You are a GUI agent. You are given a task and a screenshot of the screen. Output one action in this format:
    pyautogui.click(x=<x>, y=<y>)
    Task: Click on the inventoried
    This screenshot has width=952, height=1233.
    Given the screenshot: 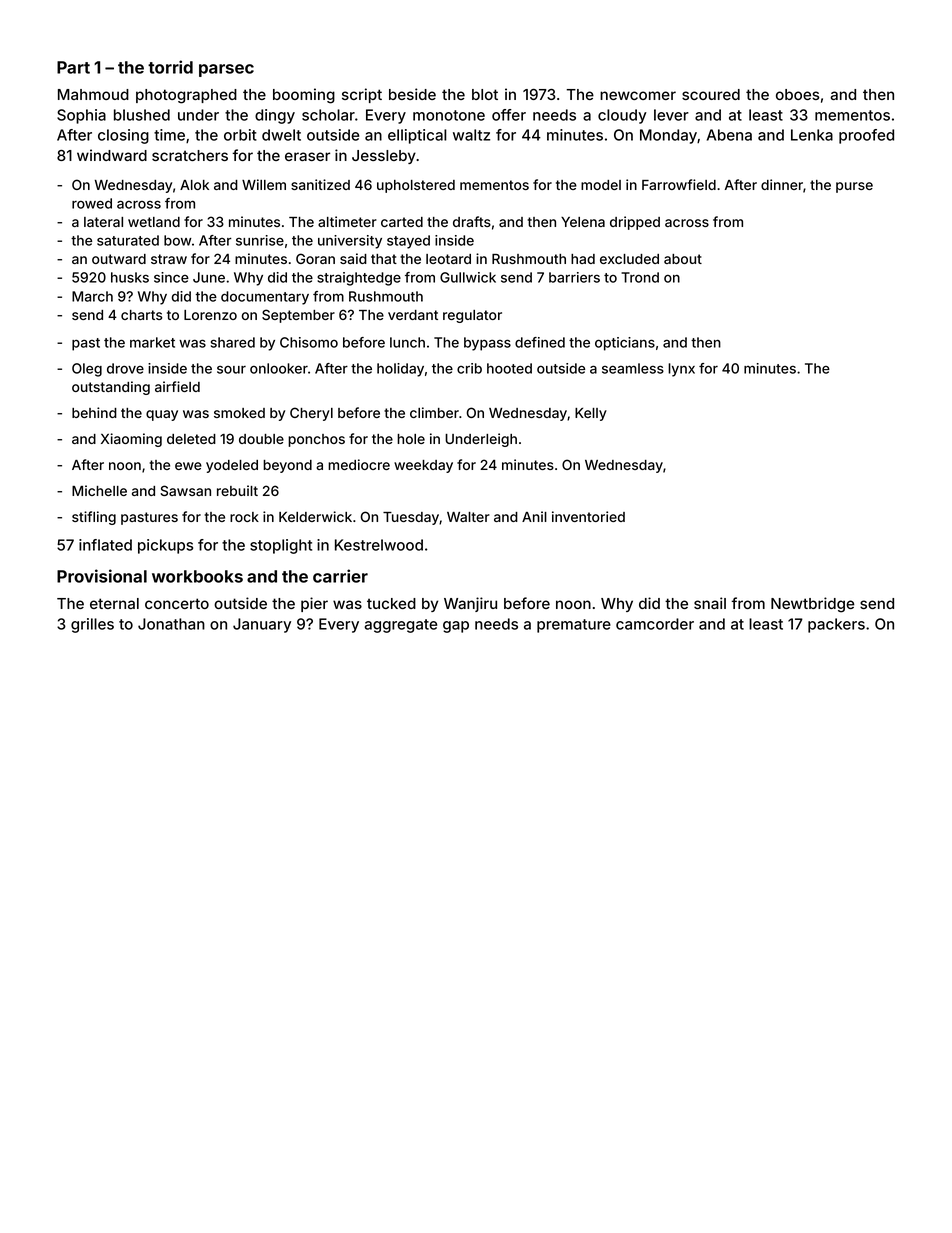 What is the action you would take?
    pyautogui.click(x=588, y=516)
